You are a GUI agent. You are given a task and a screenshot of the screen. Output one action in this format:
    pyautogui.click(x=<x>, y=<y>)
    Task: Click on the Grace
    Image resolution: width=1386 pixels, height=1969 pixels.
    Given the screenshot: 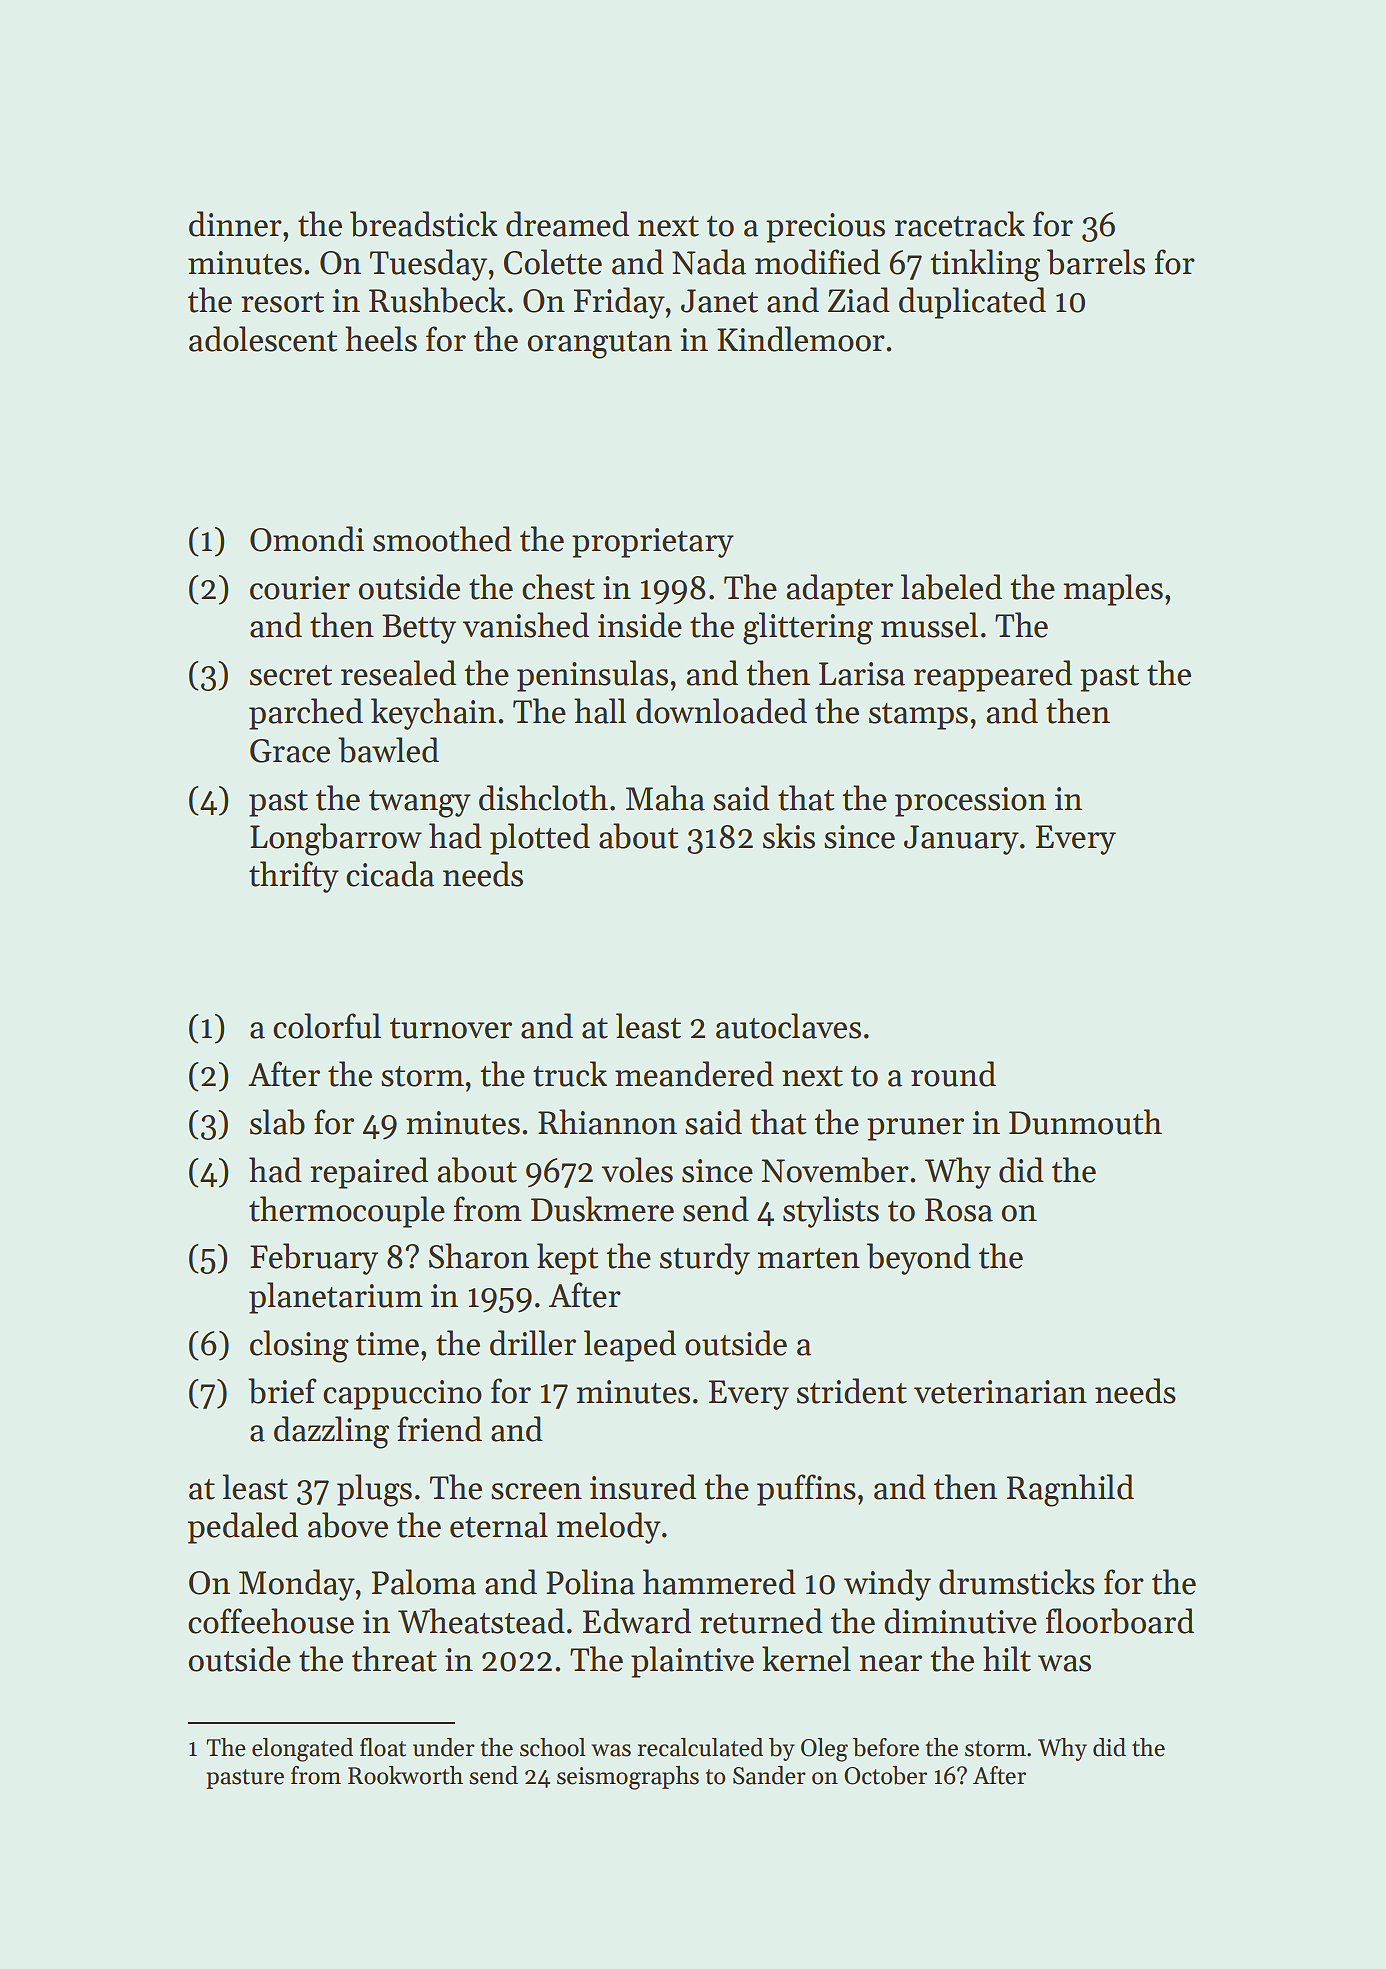 What is the action you would take?
    pyautogui.click(x=290, y=751)
